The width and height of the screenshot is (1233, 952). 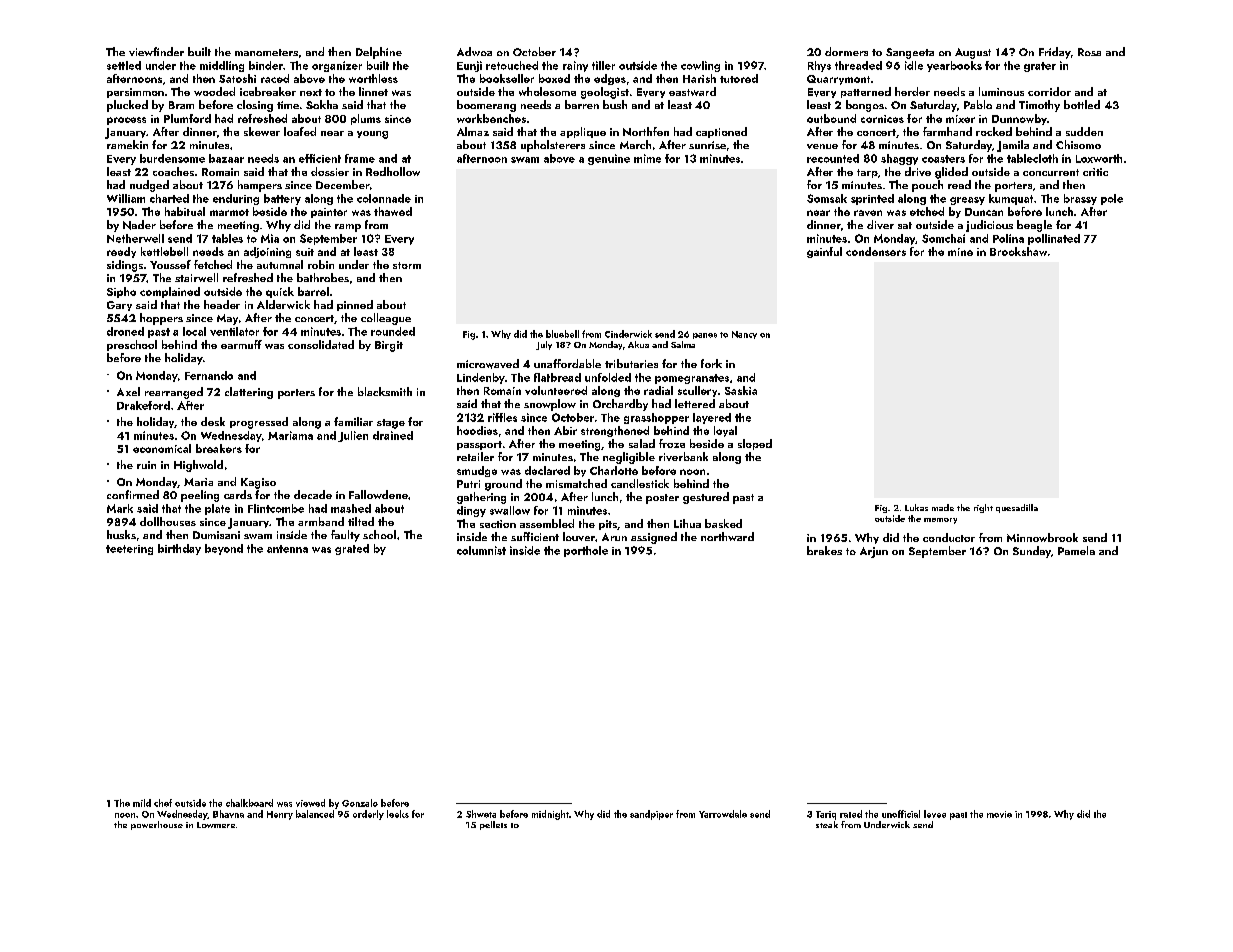 What do you see at coordinates (831, 118) in the screenshot?
I see `outbound` at bounding box center [831, 118].
